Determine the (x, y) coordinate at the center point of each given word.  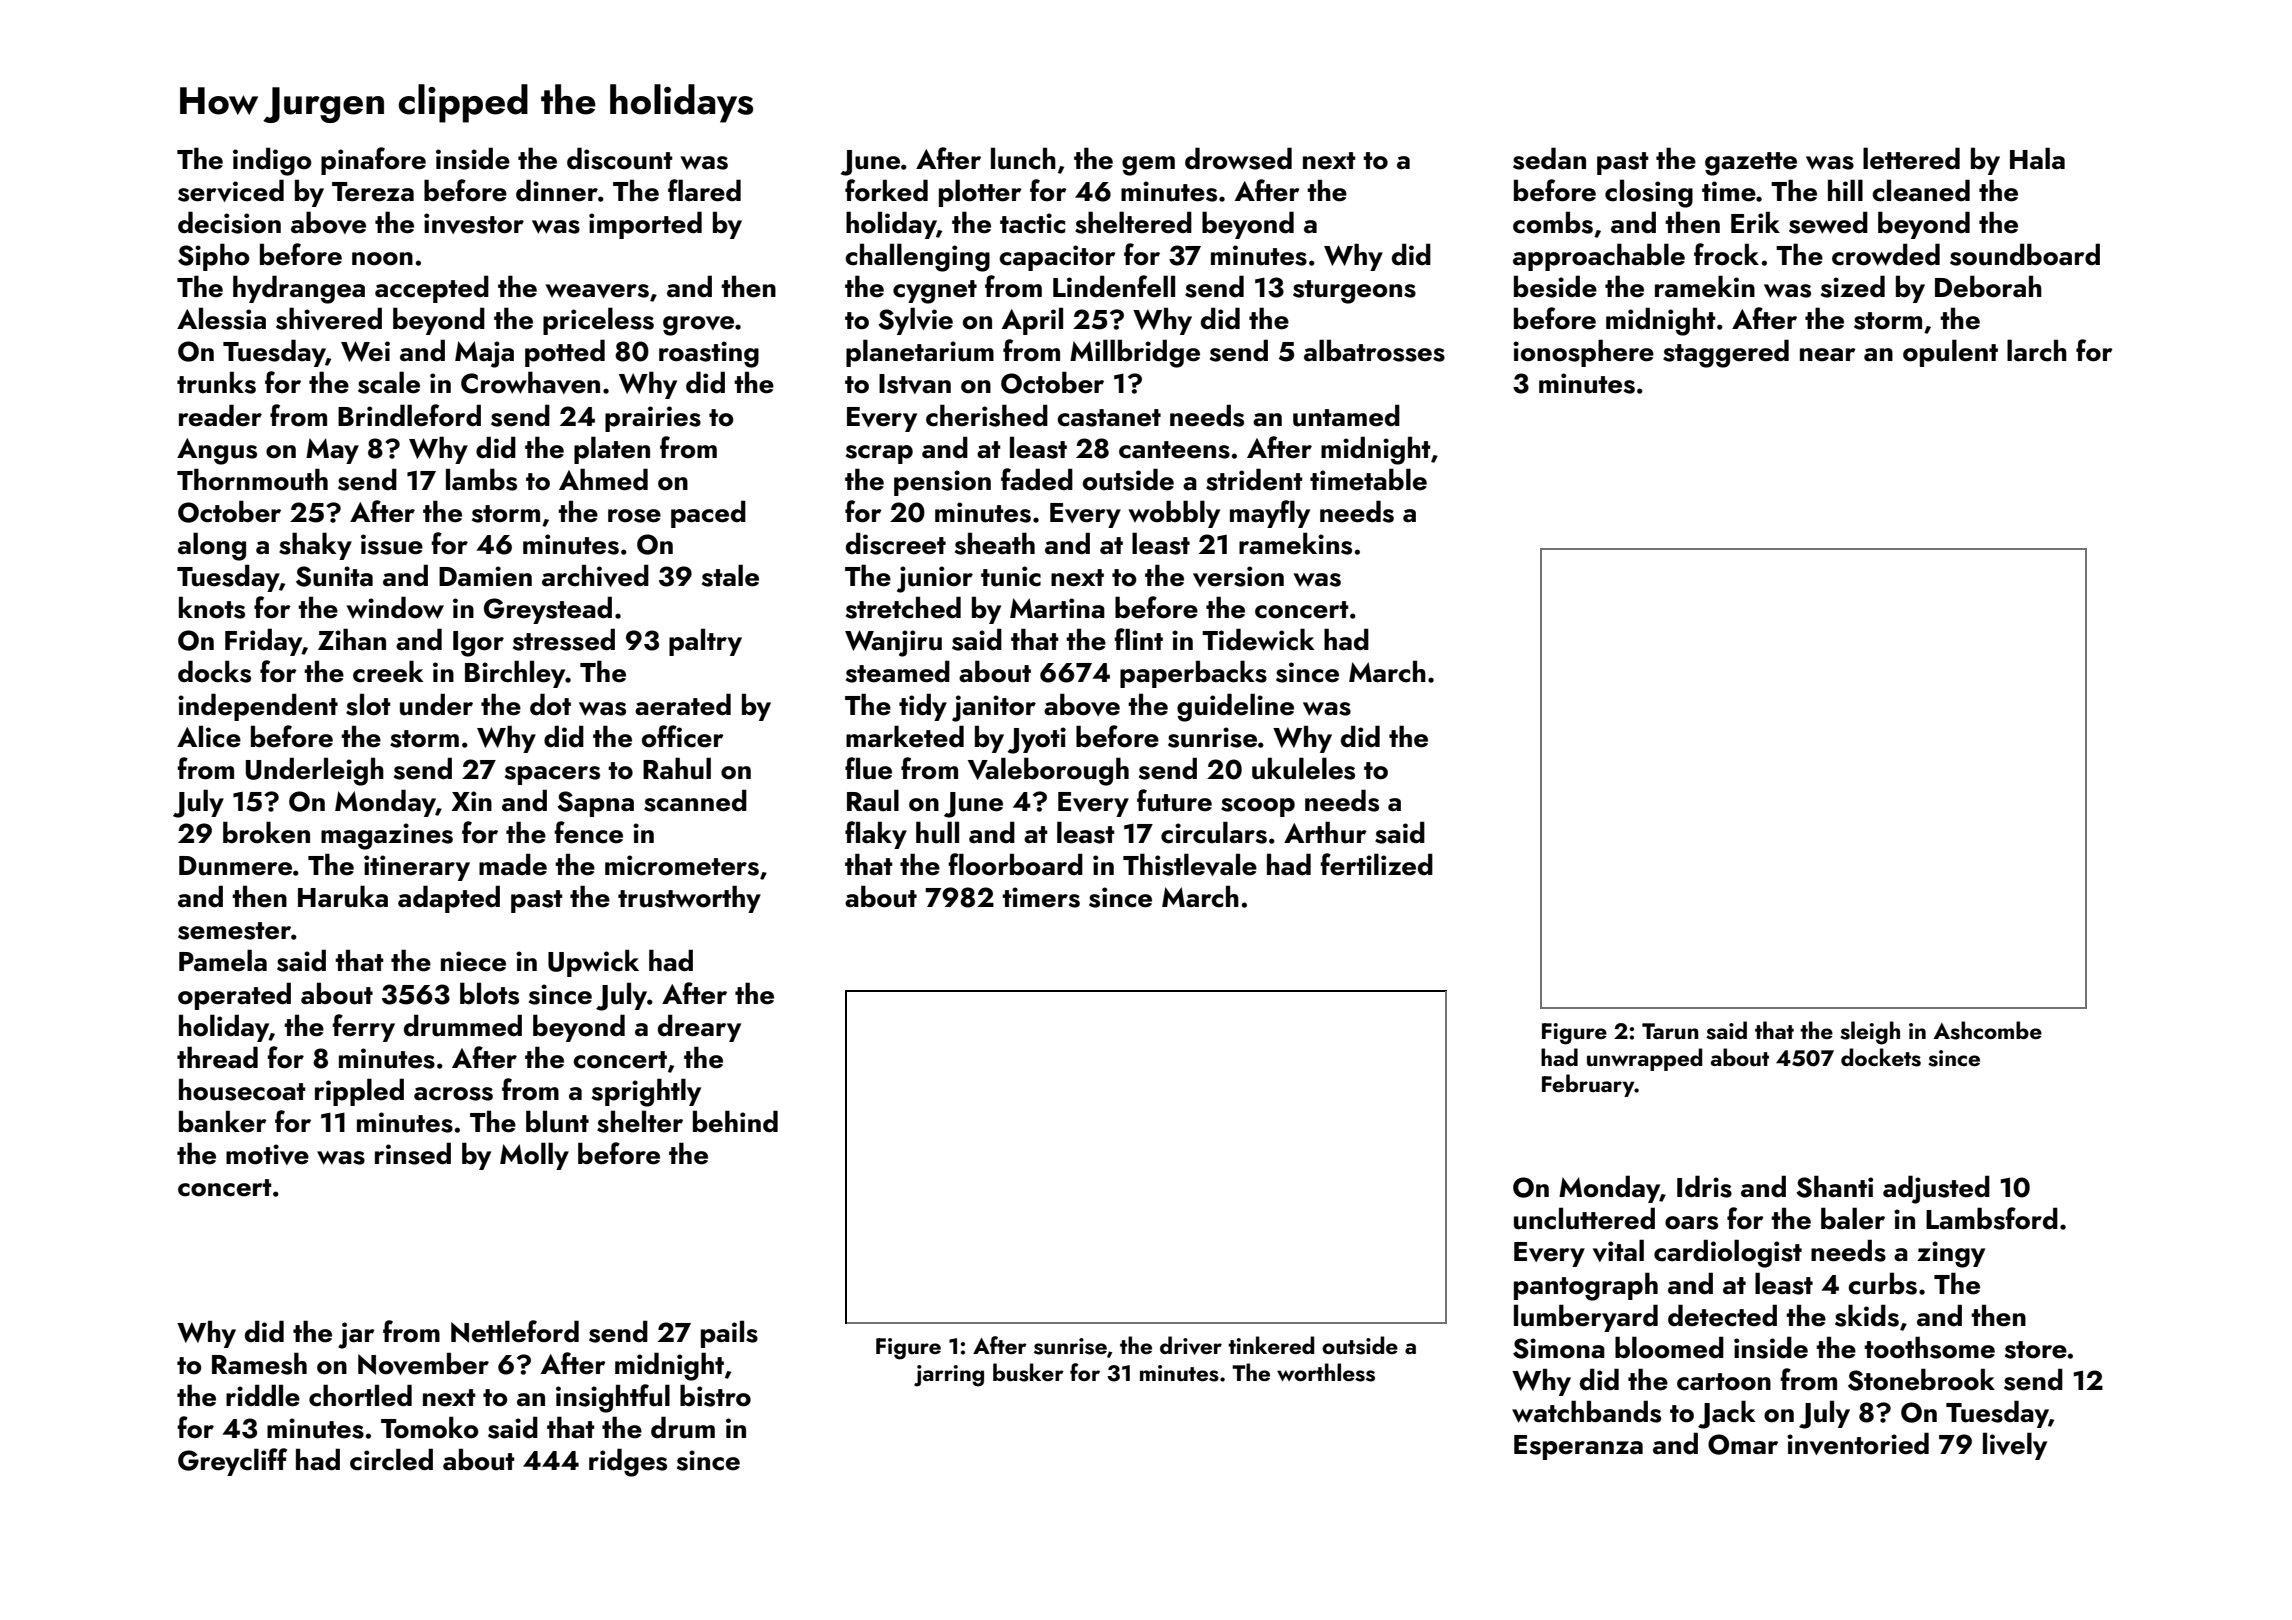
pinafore (373, 161)
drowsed (1238, 158)
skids (1867, 1315)
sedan (1549, 158)
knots (212, 607)
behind (735, 1121)
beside (1555, 286)
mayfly (1270, 514)
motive (267, 1154)
